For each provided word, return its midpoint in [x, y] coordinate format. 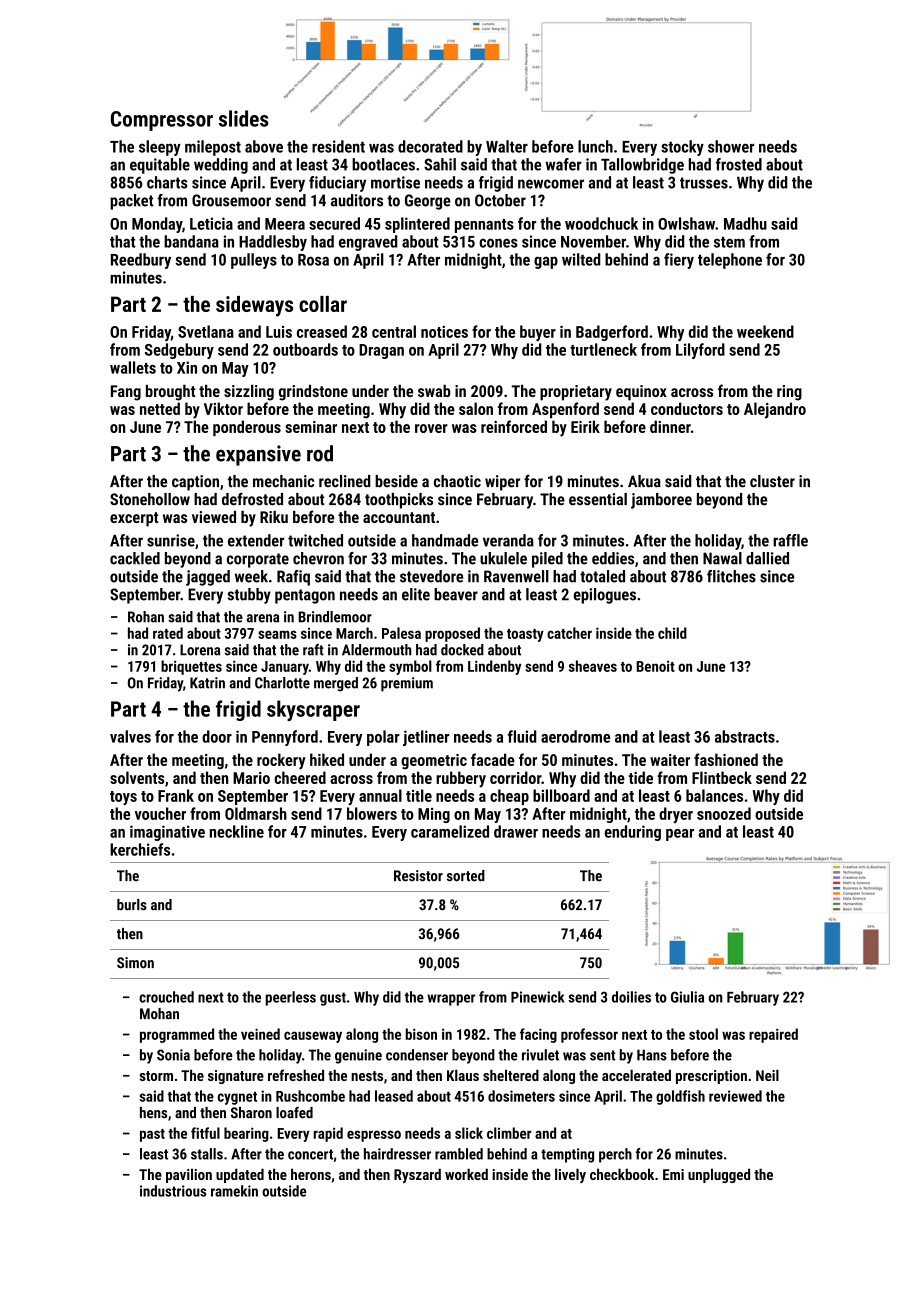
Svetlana [206, 331]
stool [703, 1034]
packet [132, 202]
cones [498, 243]
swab [434, 391]
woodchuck [601, 223]
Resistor [418, 876]
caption [195, 483]
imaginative [167, 833]
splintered [417, 225]
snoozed [724, 813]
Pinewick [538, 997]
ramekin [234, 1191]
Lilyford [700, 351]
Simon [135, 963]
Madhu [745, 223]
